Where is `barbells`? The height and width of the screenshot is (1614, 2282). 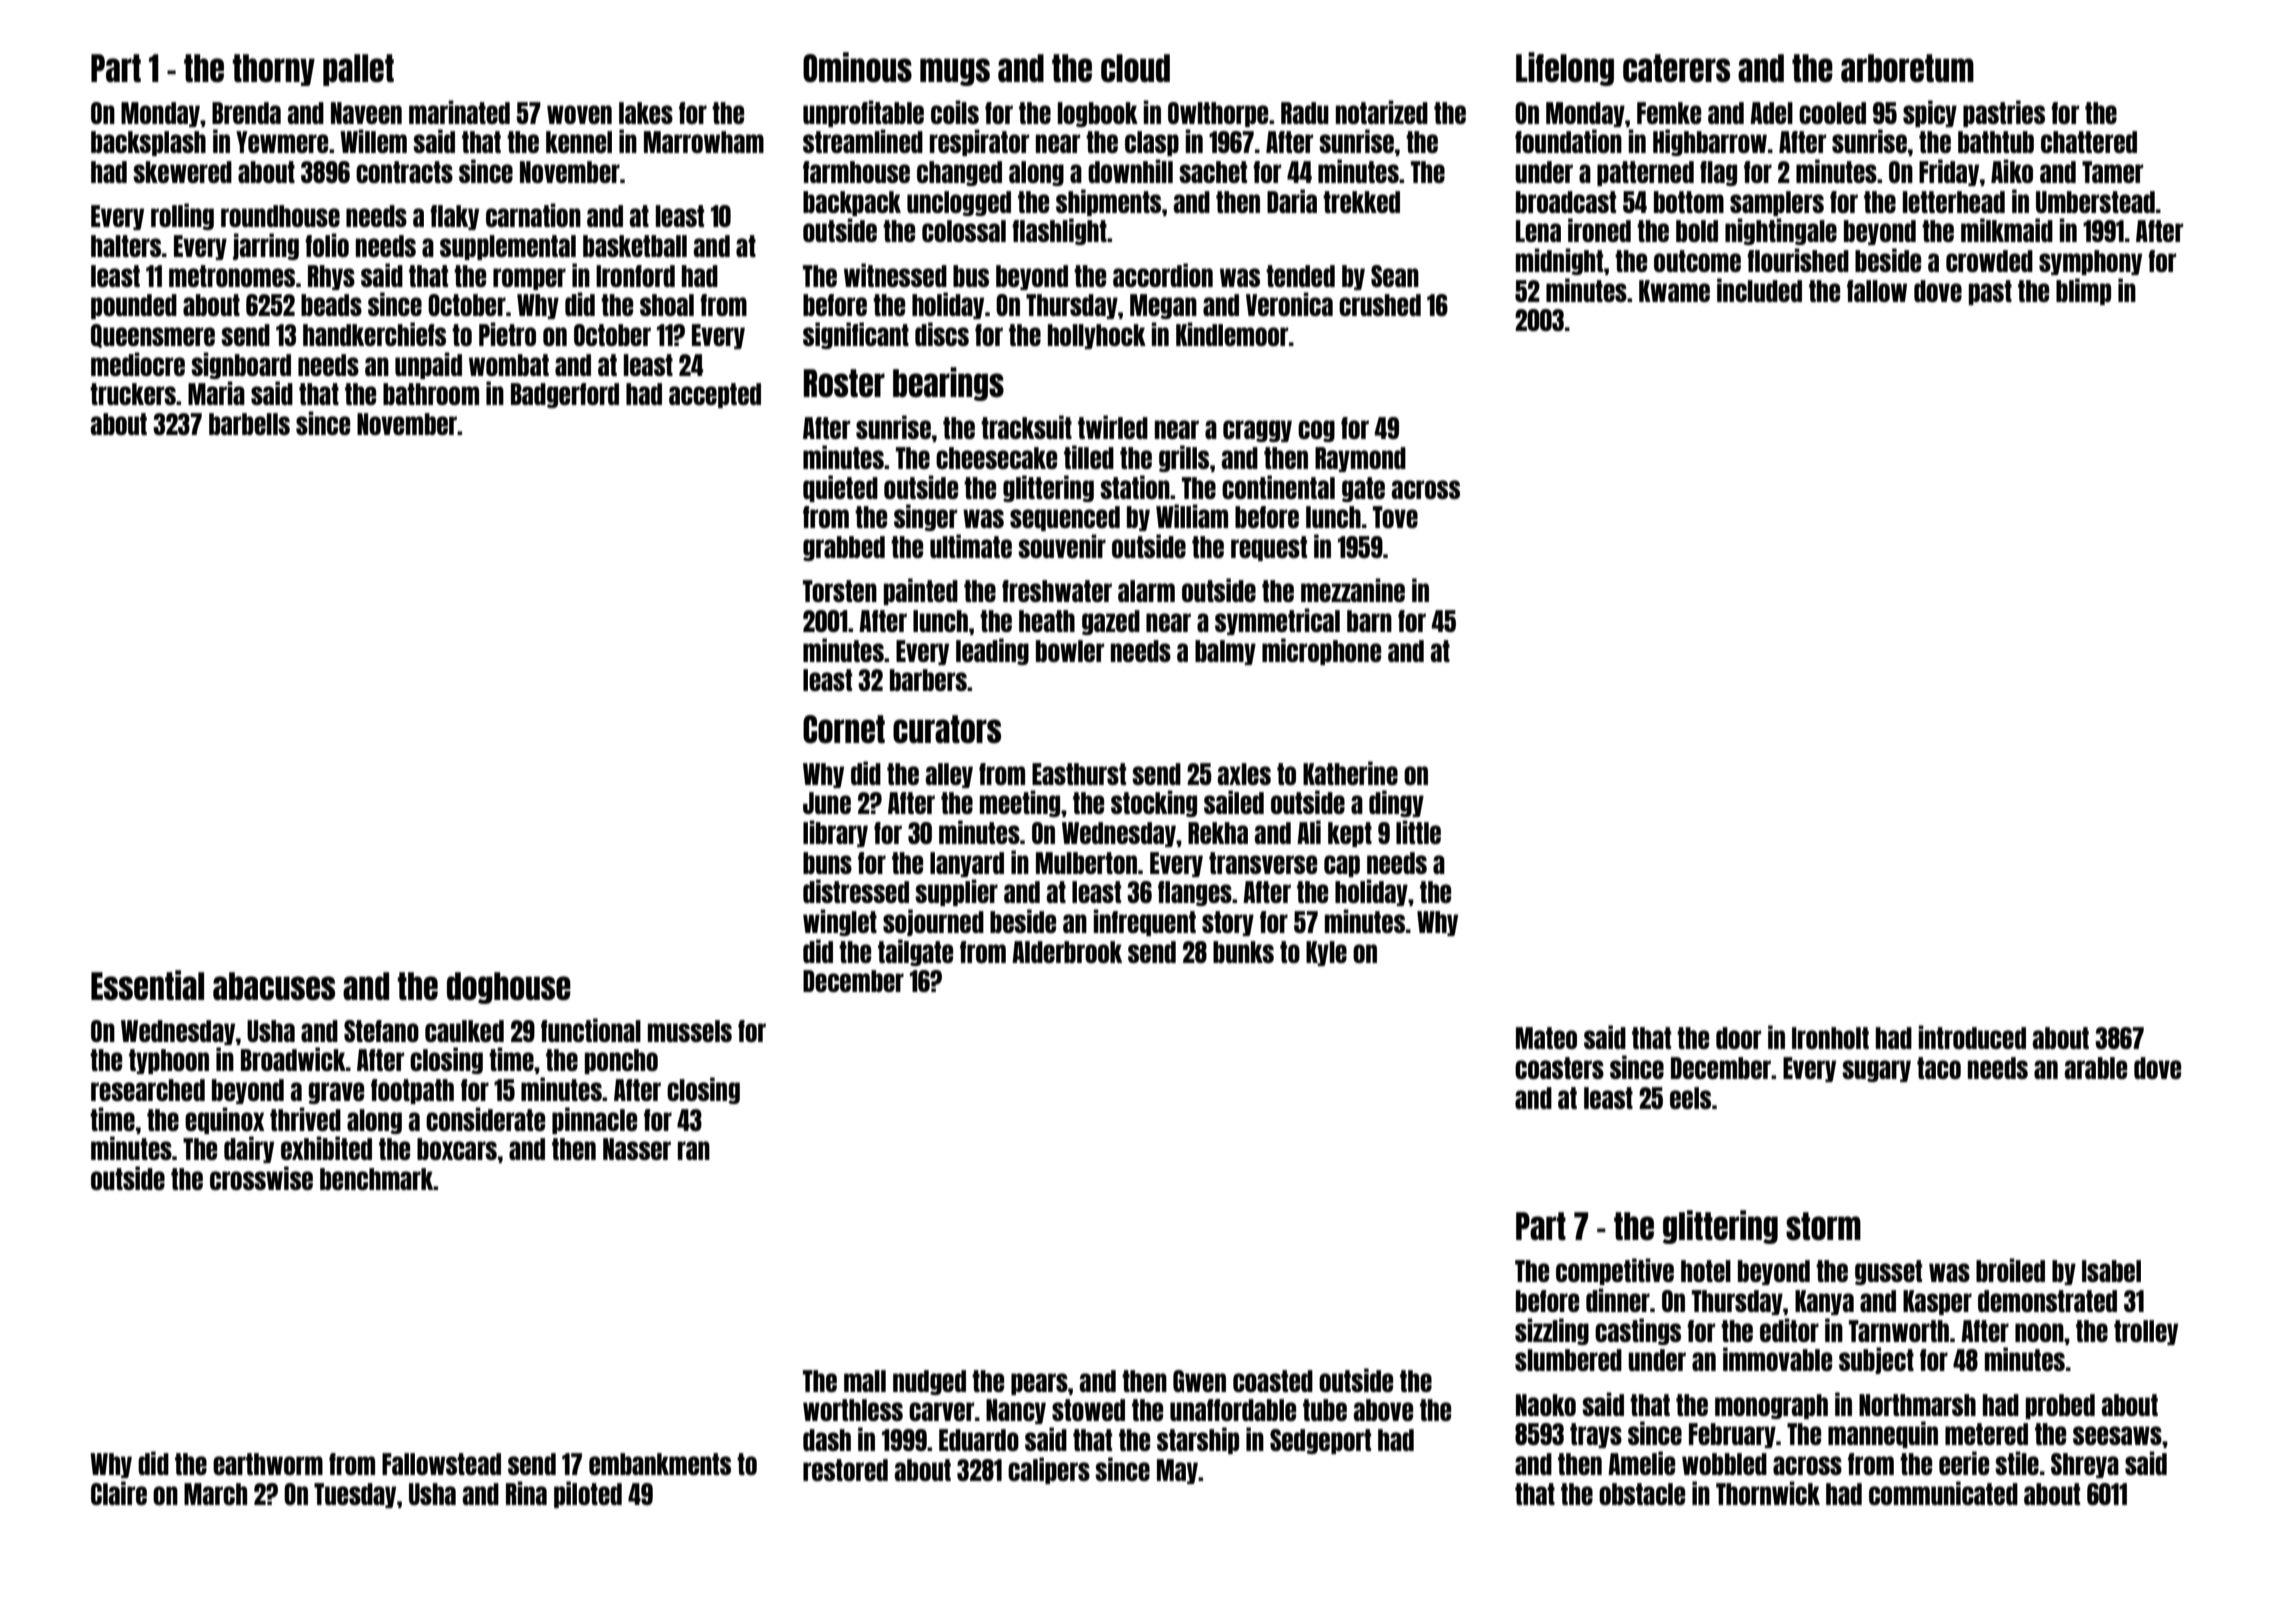 barbells is located at coordinates (249, 424).
